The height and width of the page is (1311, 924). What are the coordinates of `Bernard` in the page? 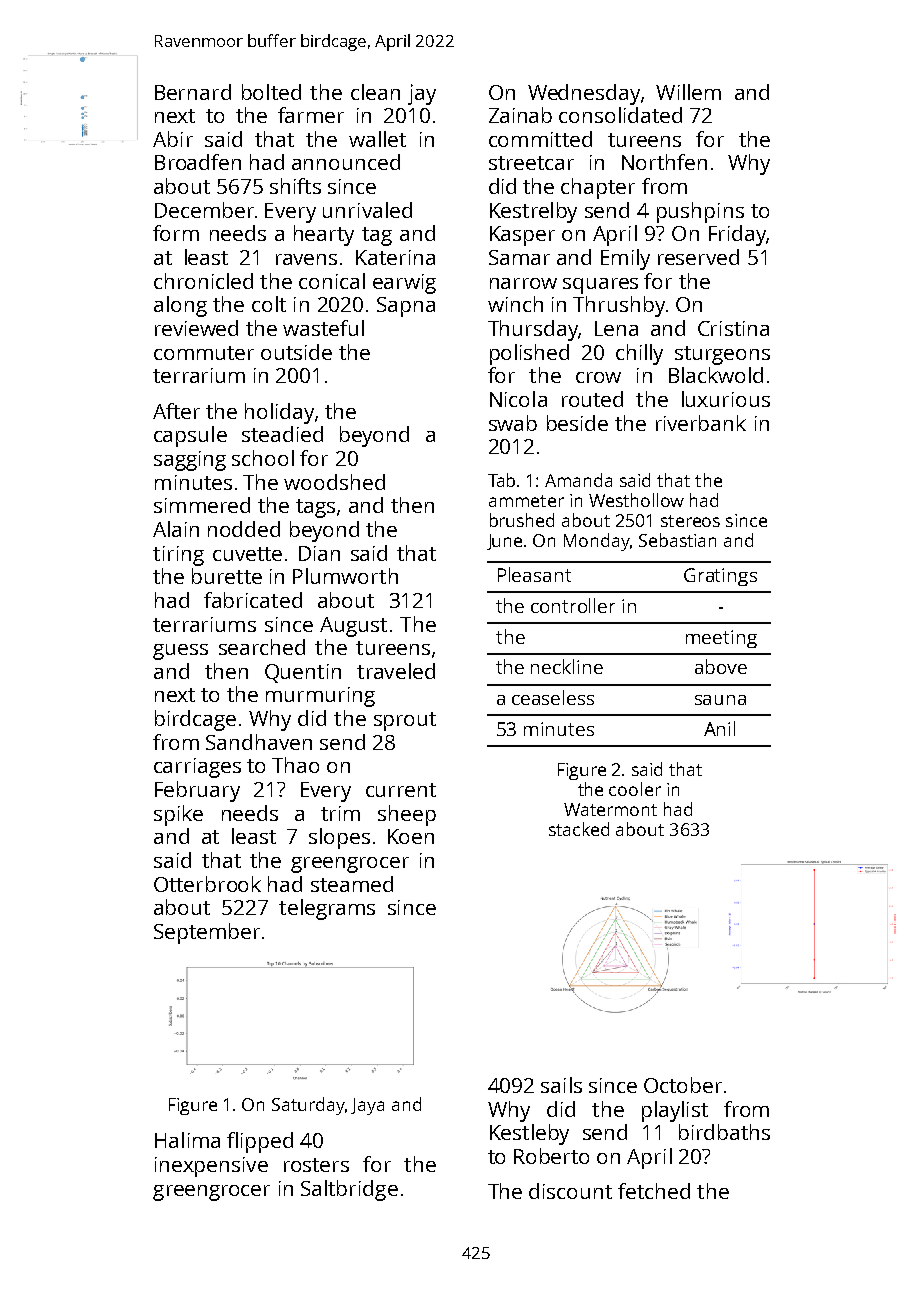 It's located at (193, 92).
